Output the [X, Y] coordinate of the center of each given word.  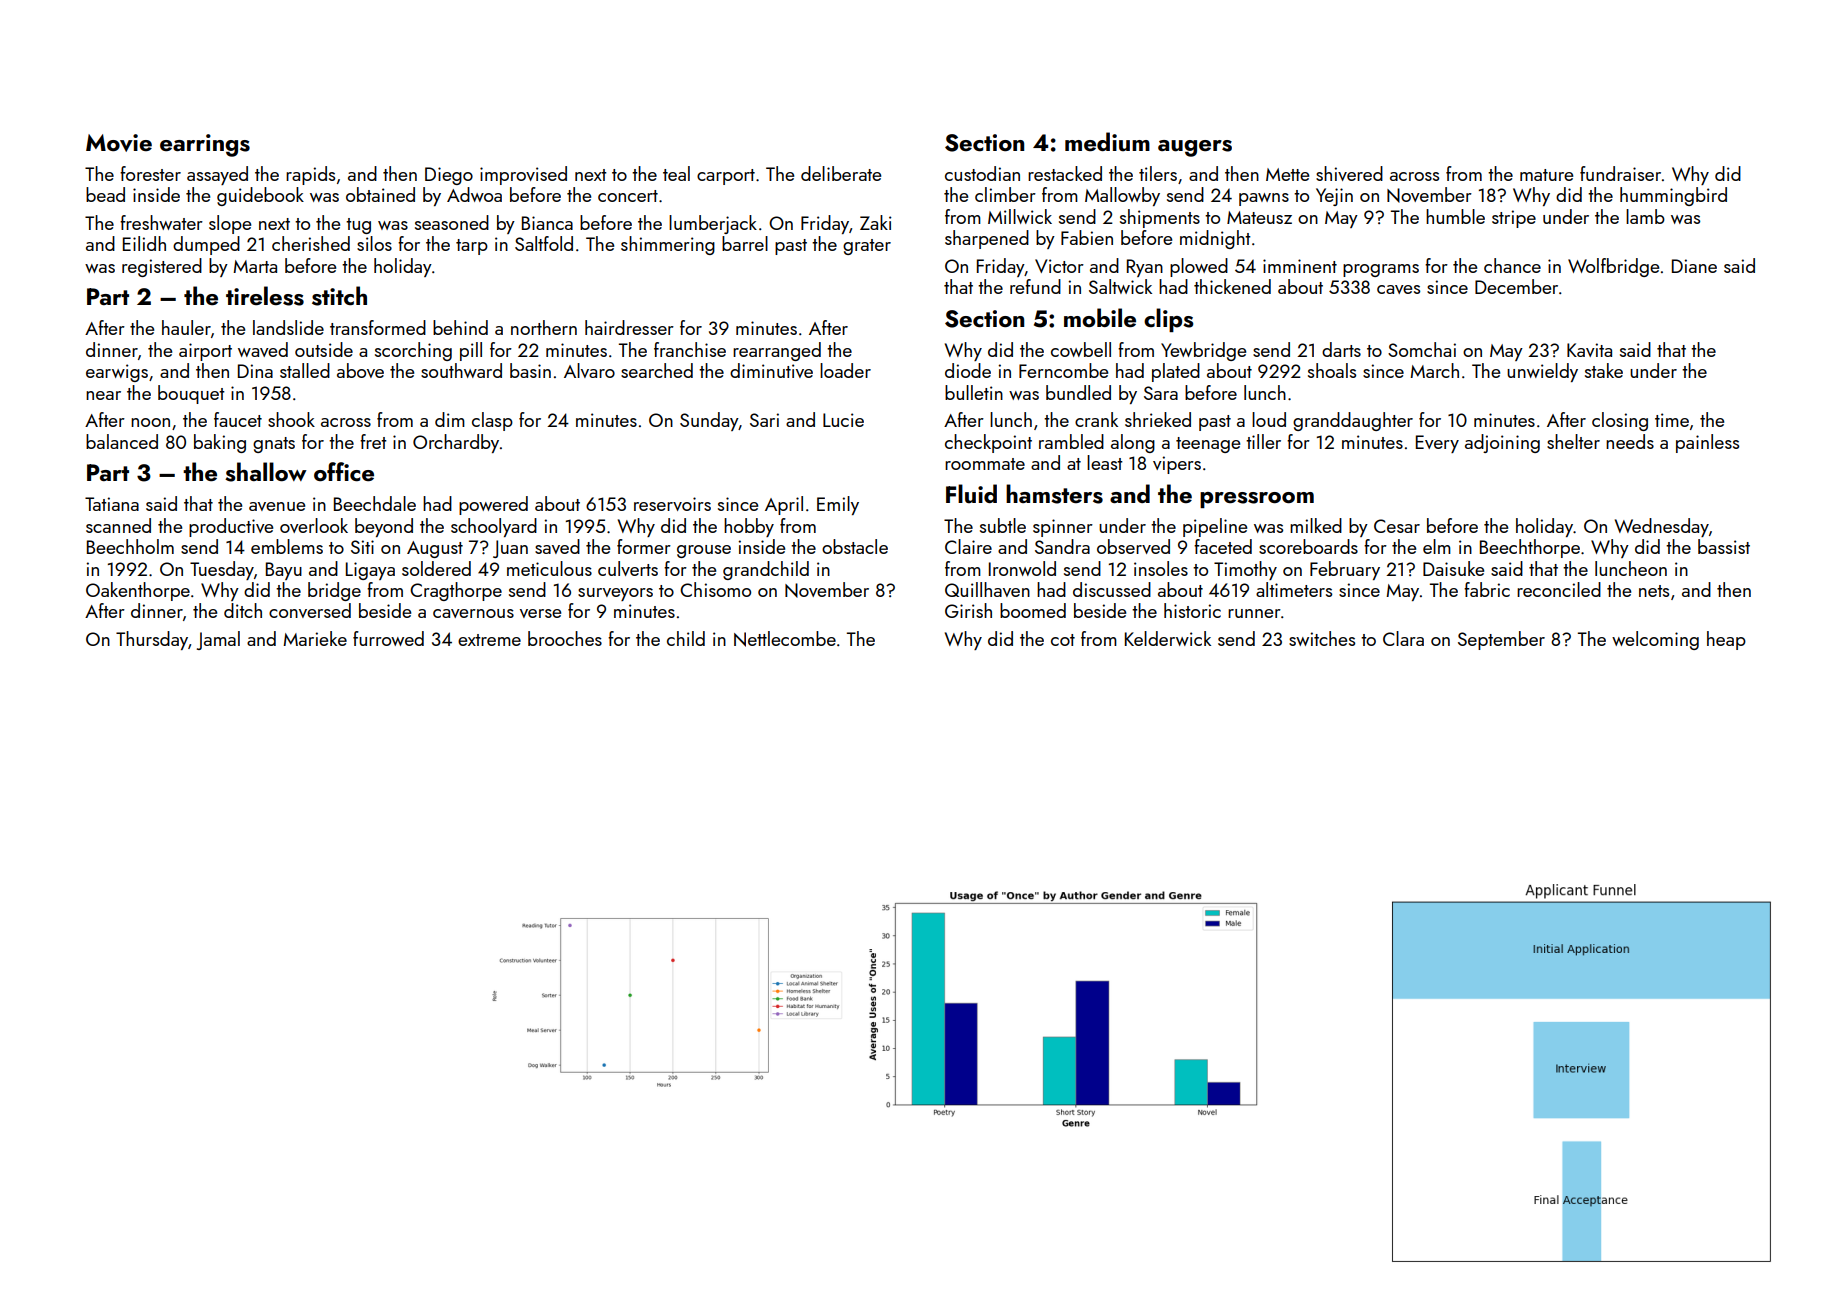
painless [1707, 443]
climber [1005, 194]
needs [1630, 441]
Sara [1161, 393]
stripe [1514, 219]
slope [230, 224]
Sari [764, 420]
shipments [1160, 218]
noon [150, 422]
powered [493, 505]
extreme [489, 640]
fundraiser [1620, 173]
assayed [217, 175]
